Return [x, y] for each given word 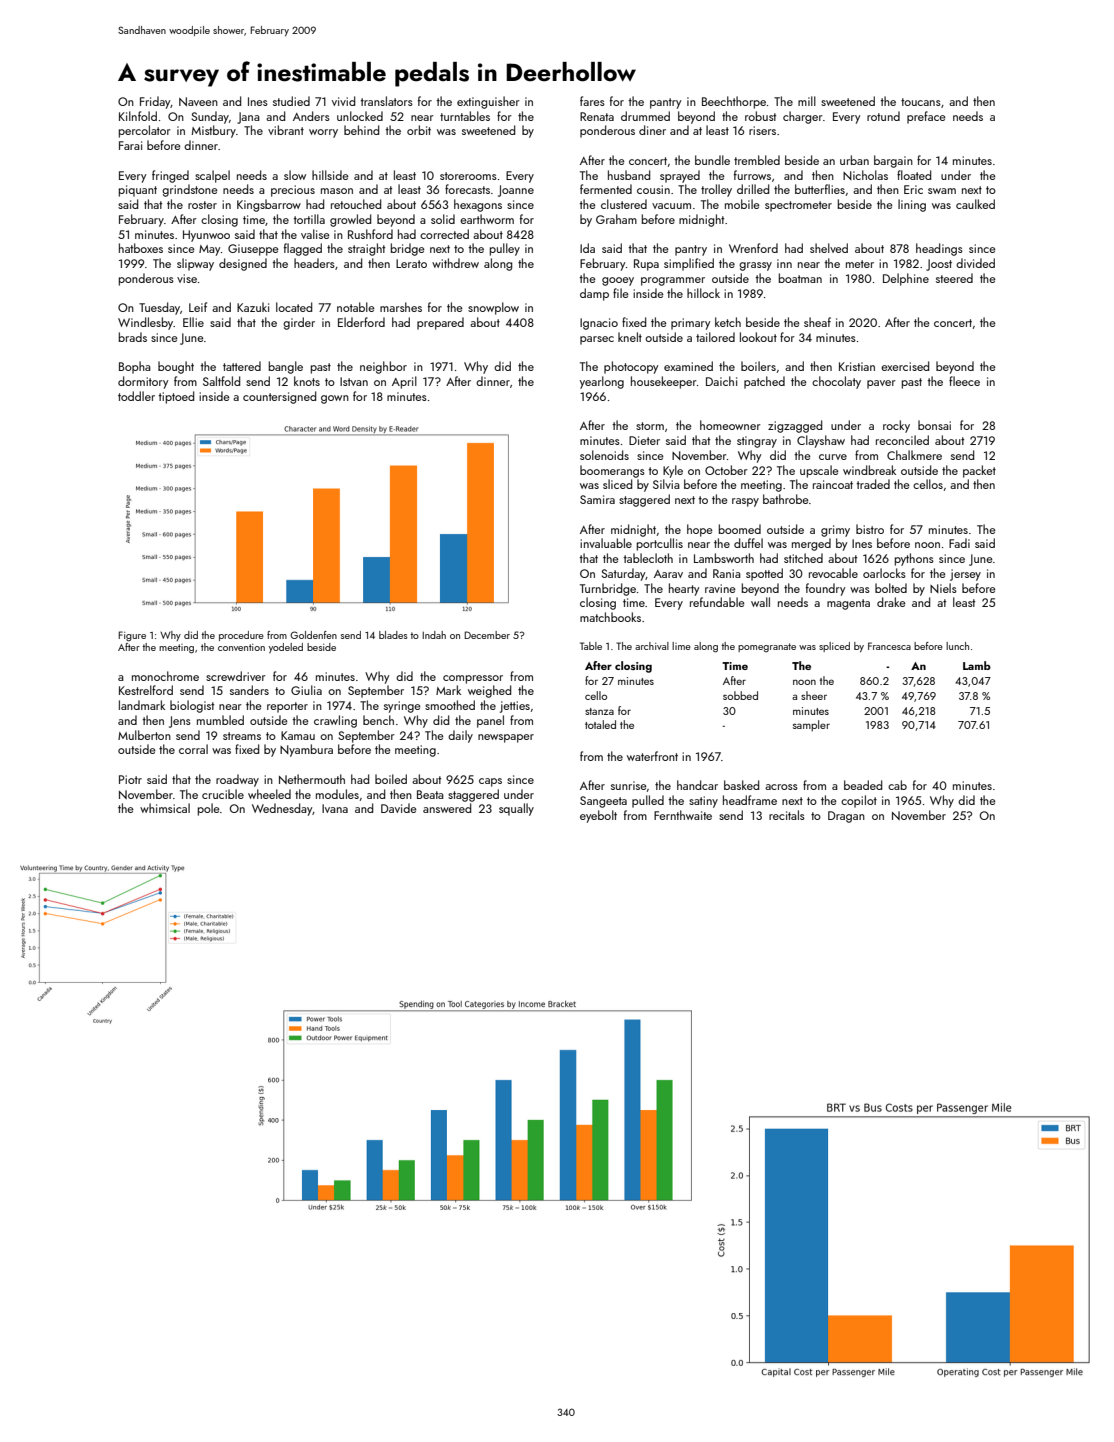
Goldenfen [313, 635]
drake [891, 602]
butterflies [820, 189]
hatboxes [141, 248]
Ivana [335, 808]
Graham [616, 219]
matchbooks [610, 617]
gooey [618, 281]
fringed [170, 176]
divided [975, 263]
